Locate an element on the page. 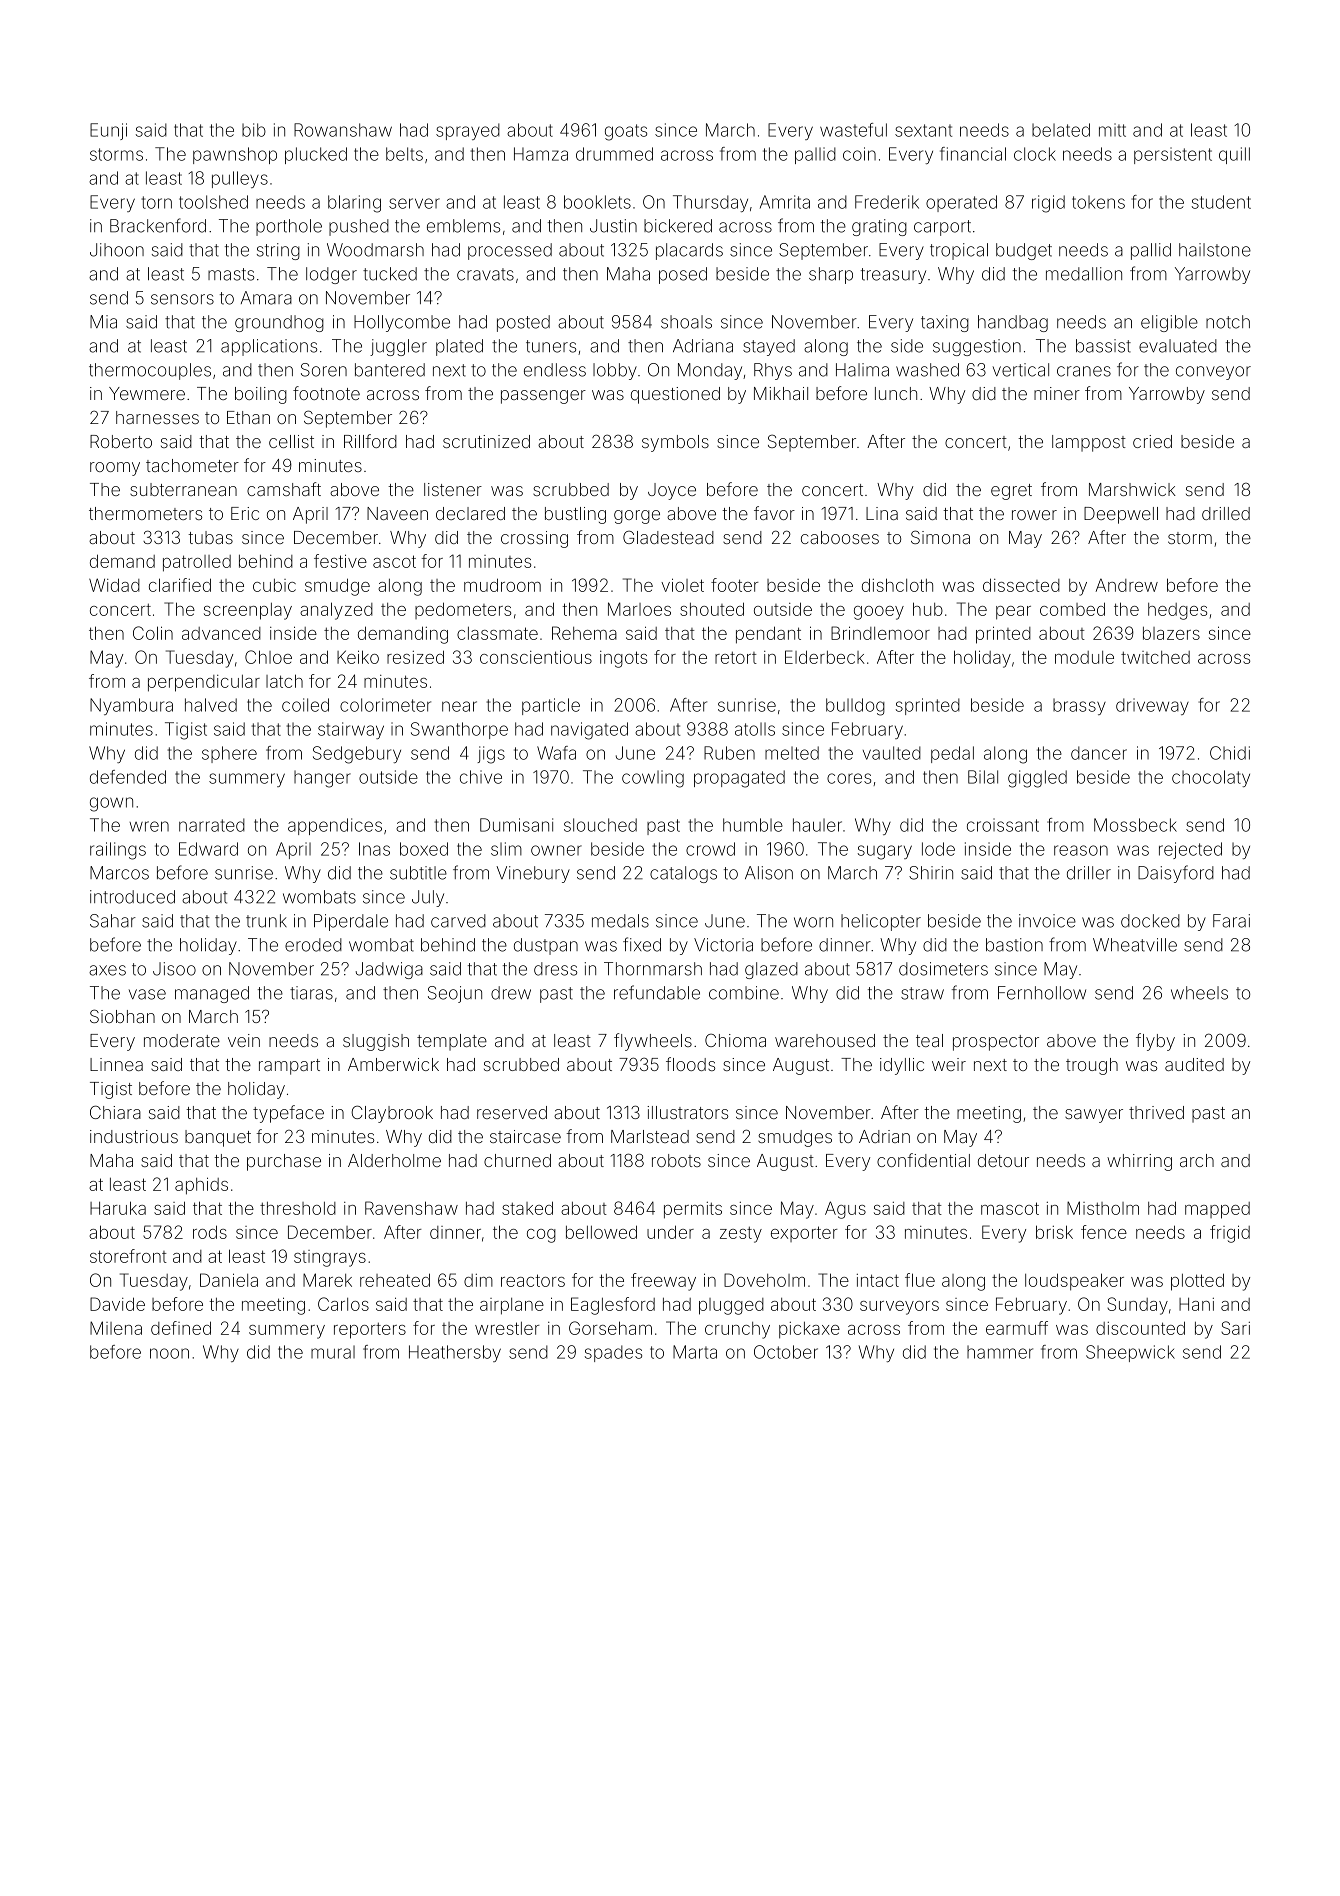  mural is located at coordinates (333, 1352).
